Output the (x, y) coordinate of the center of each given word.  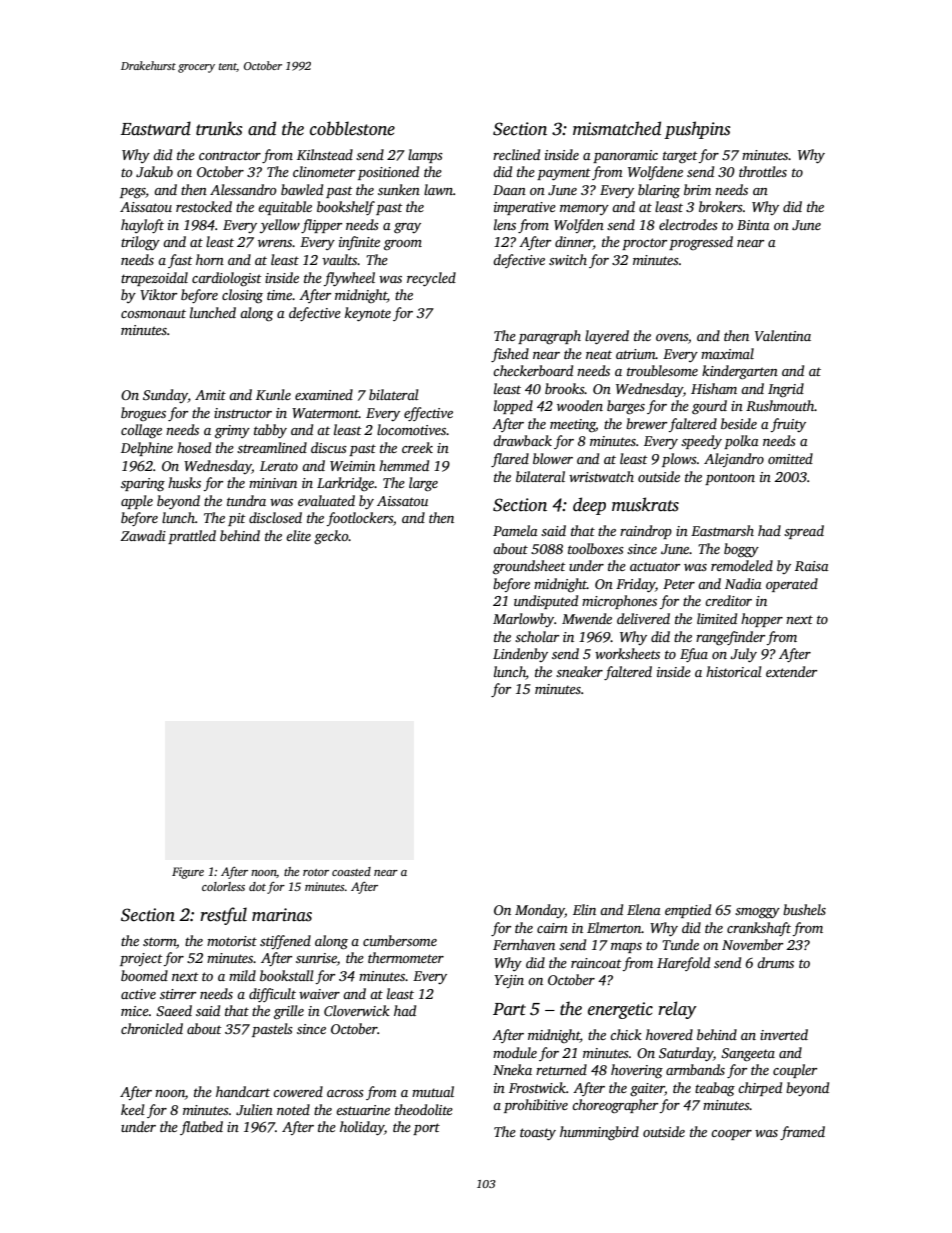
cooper (731, 1135)
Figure (188, 873)
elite (298, 535)
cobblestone (352, 128)
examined (324, 394)
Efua (694, 655)
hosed (194, 447)
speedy (701, 442)
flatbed (201, 1128)
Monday (540, 911)
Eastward (156, 128)
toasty (538, 1134)
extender (791, 671)
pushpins (697, 130)
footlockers (360, 519)
